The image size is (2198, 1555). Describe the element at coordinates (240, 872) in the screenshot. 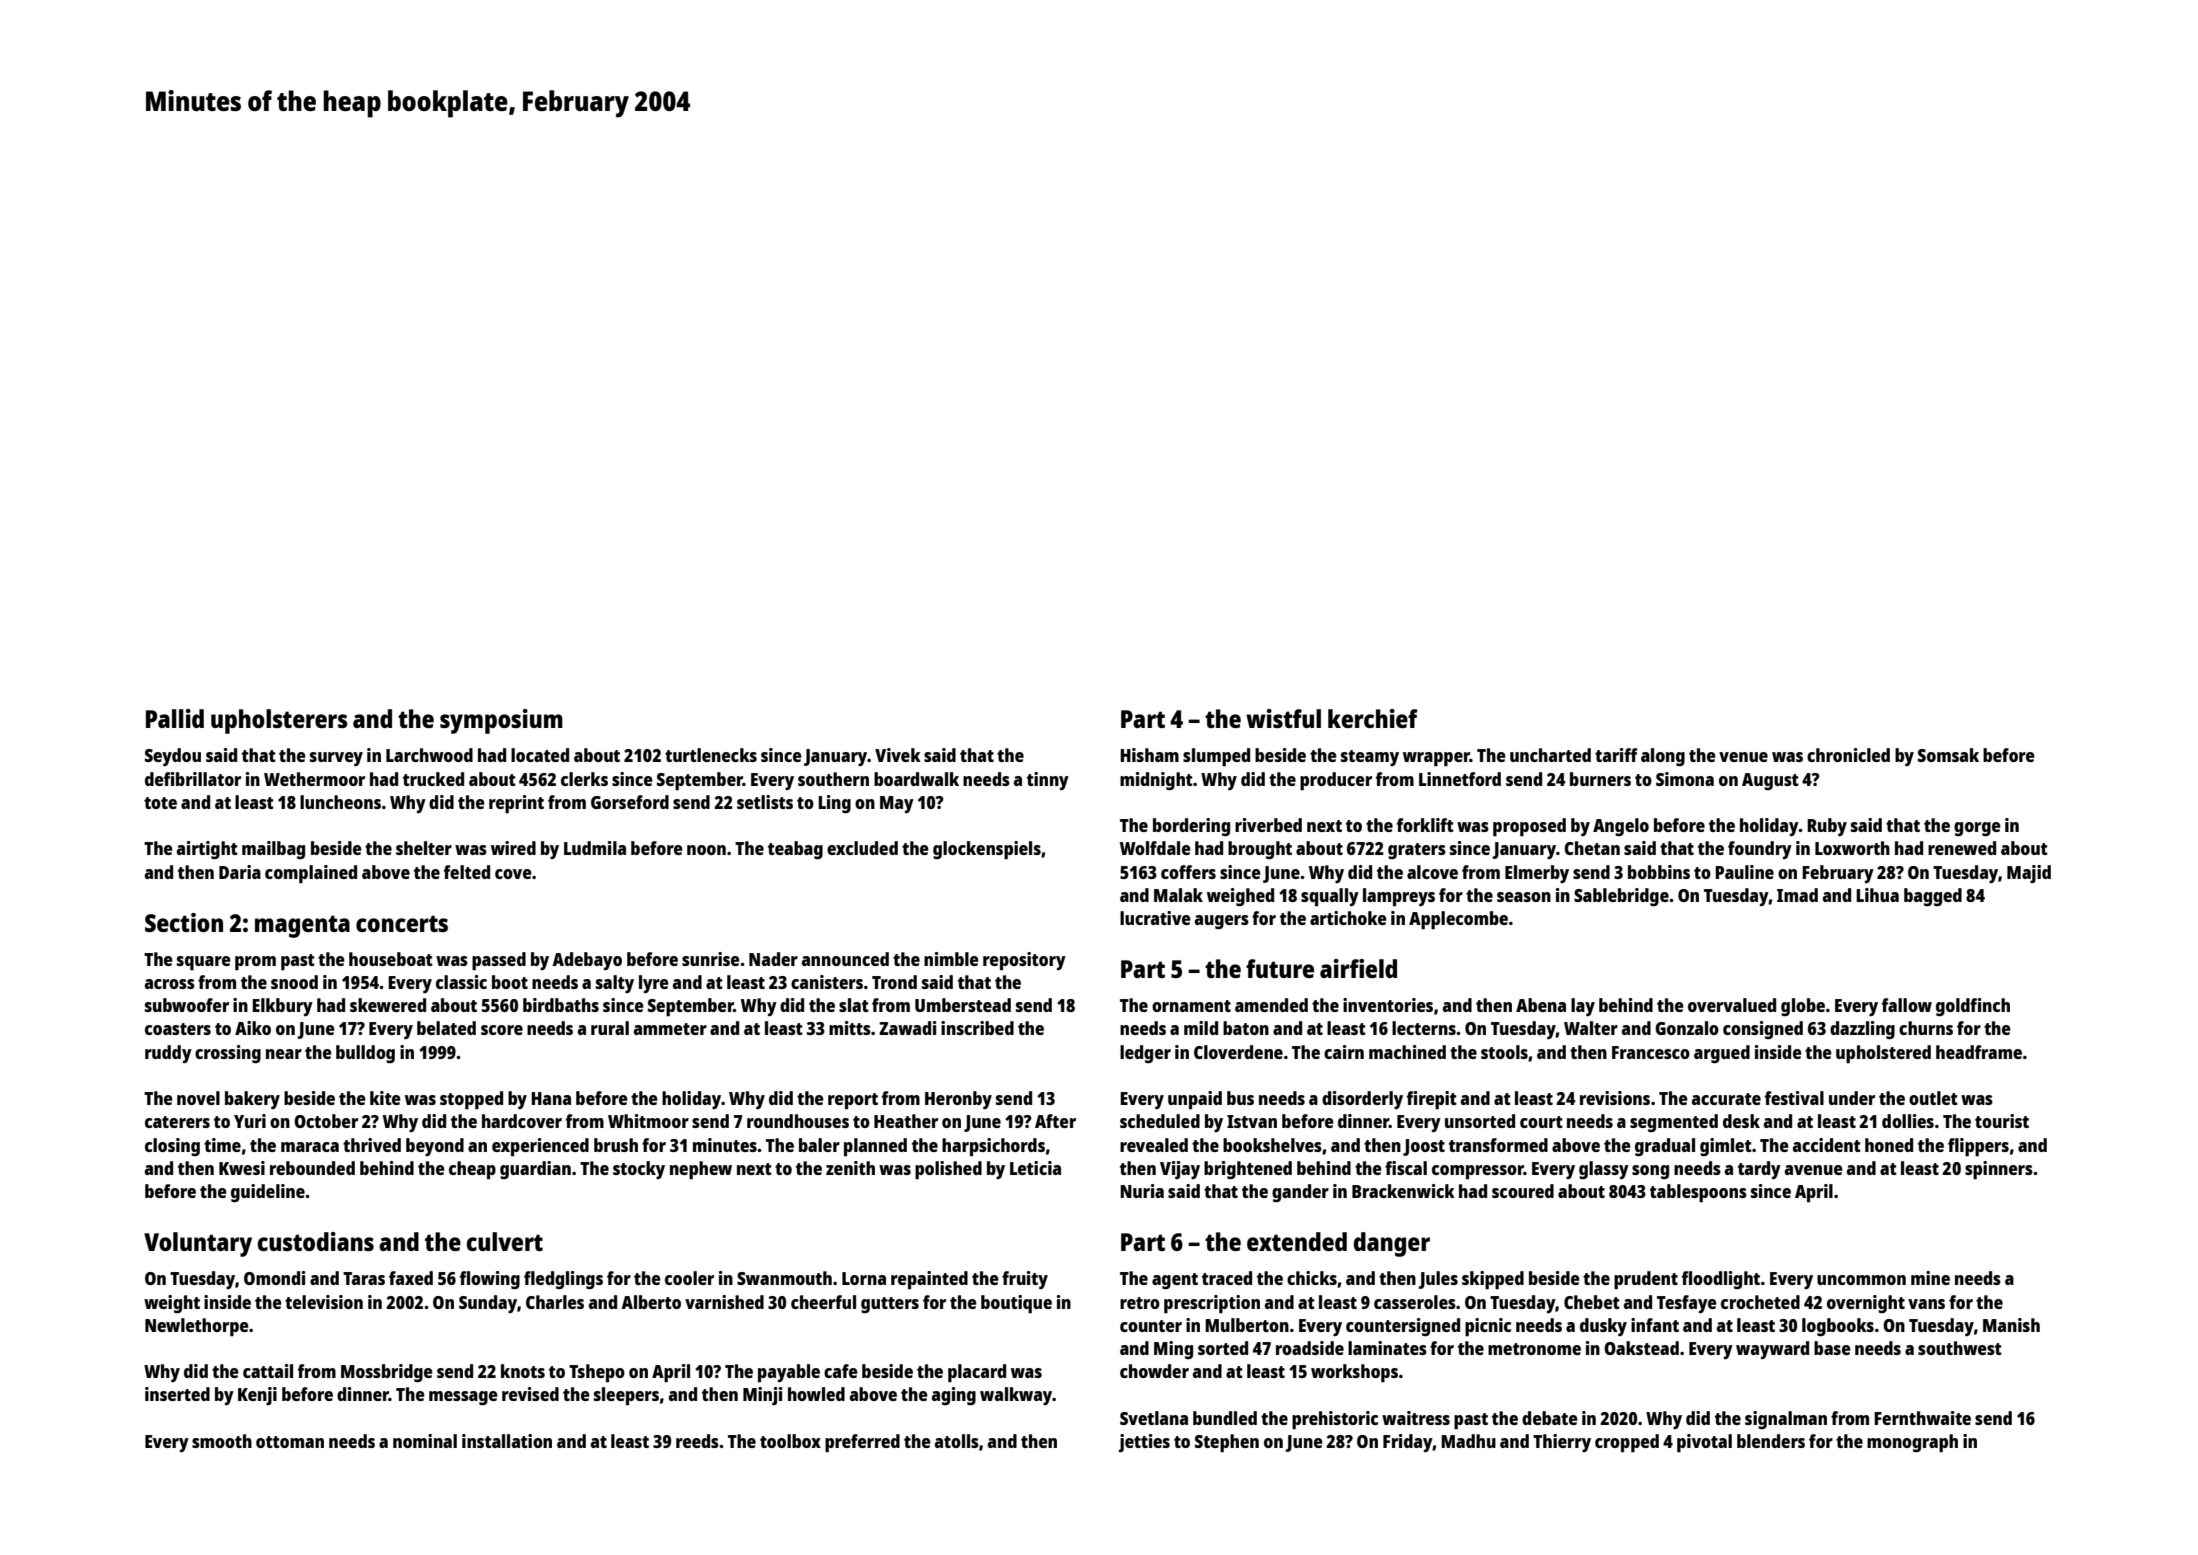

I see `Daria` at that location.
